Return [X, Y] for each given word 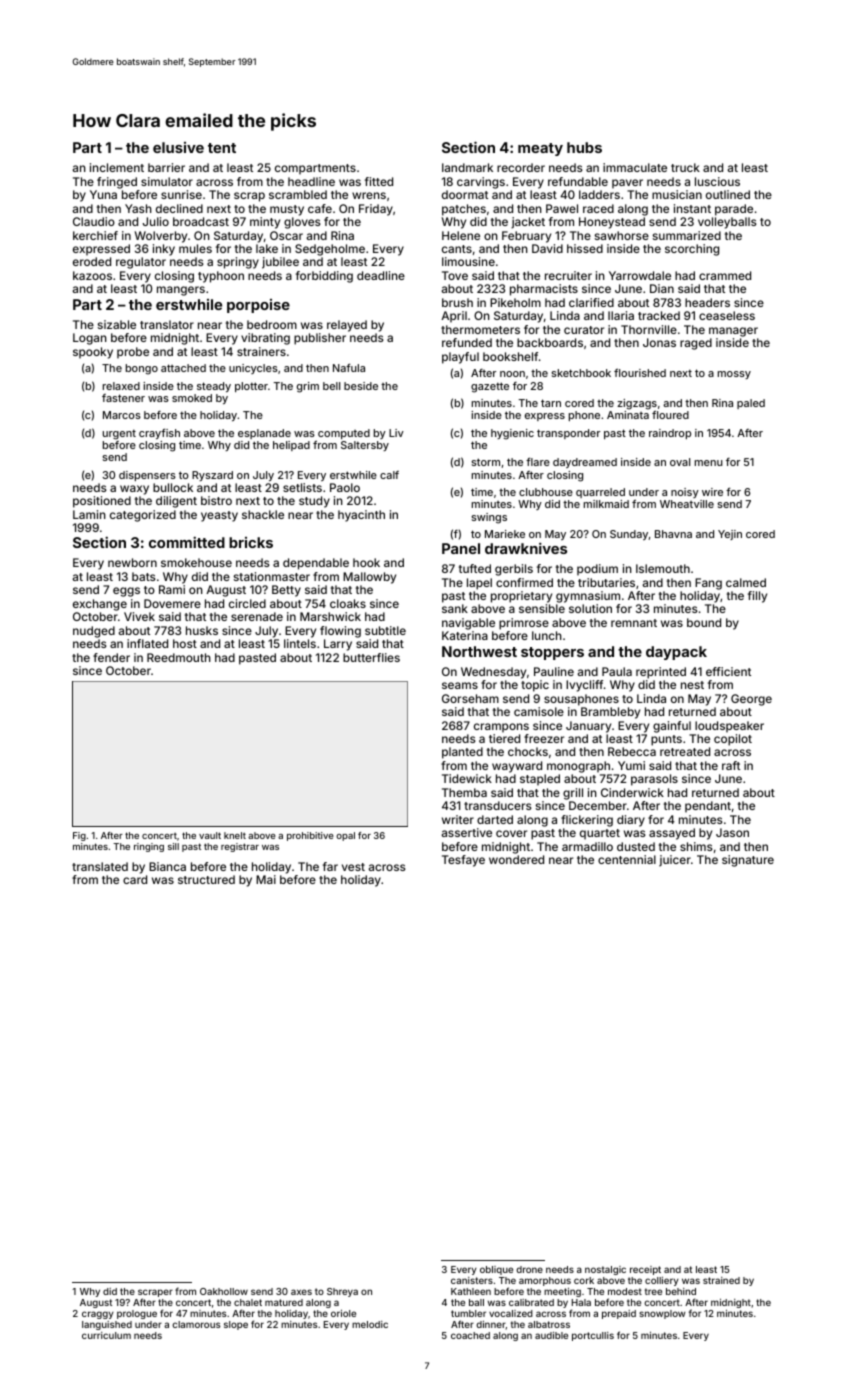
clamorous [196, 1324]
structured [206, 879]
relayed [347, 326]
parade [734, 210]
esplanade [264, 434]
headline [311, 181]
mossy [734, 375]
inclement [117, 167]
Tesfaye [463, 861]
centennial [627, 859]
